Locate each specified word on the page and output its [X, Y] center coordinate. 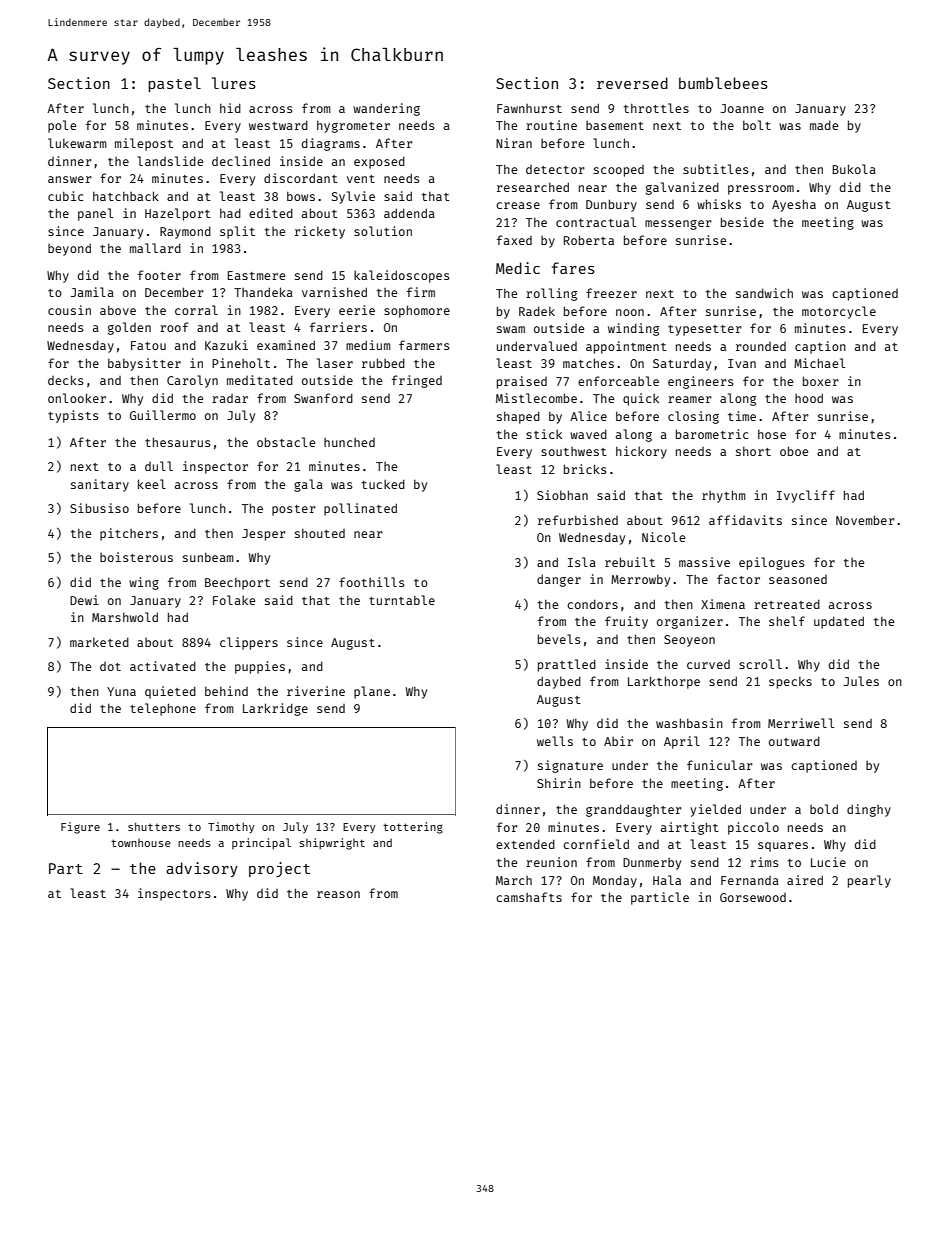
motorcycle [839, 312]
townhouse [141, 843]
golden [129, 328]
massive [704, 562]
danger [559, 580]
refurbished [578, 520]
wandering [386, 109]
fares [573, 268]
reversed [632, 83]
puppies [260, 667]
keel [152, 484]
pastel [174, 84]
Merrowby [640, 581]
